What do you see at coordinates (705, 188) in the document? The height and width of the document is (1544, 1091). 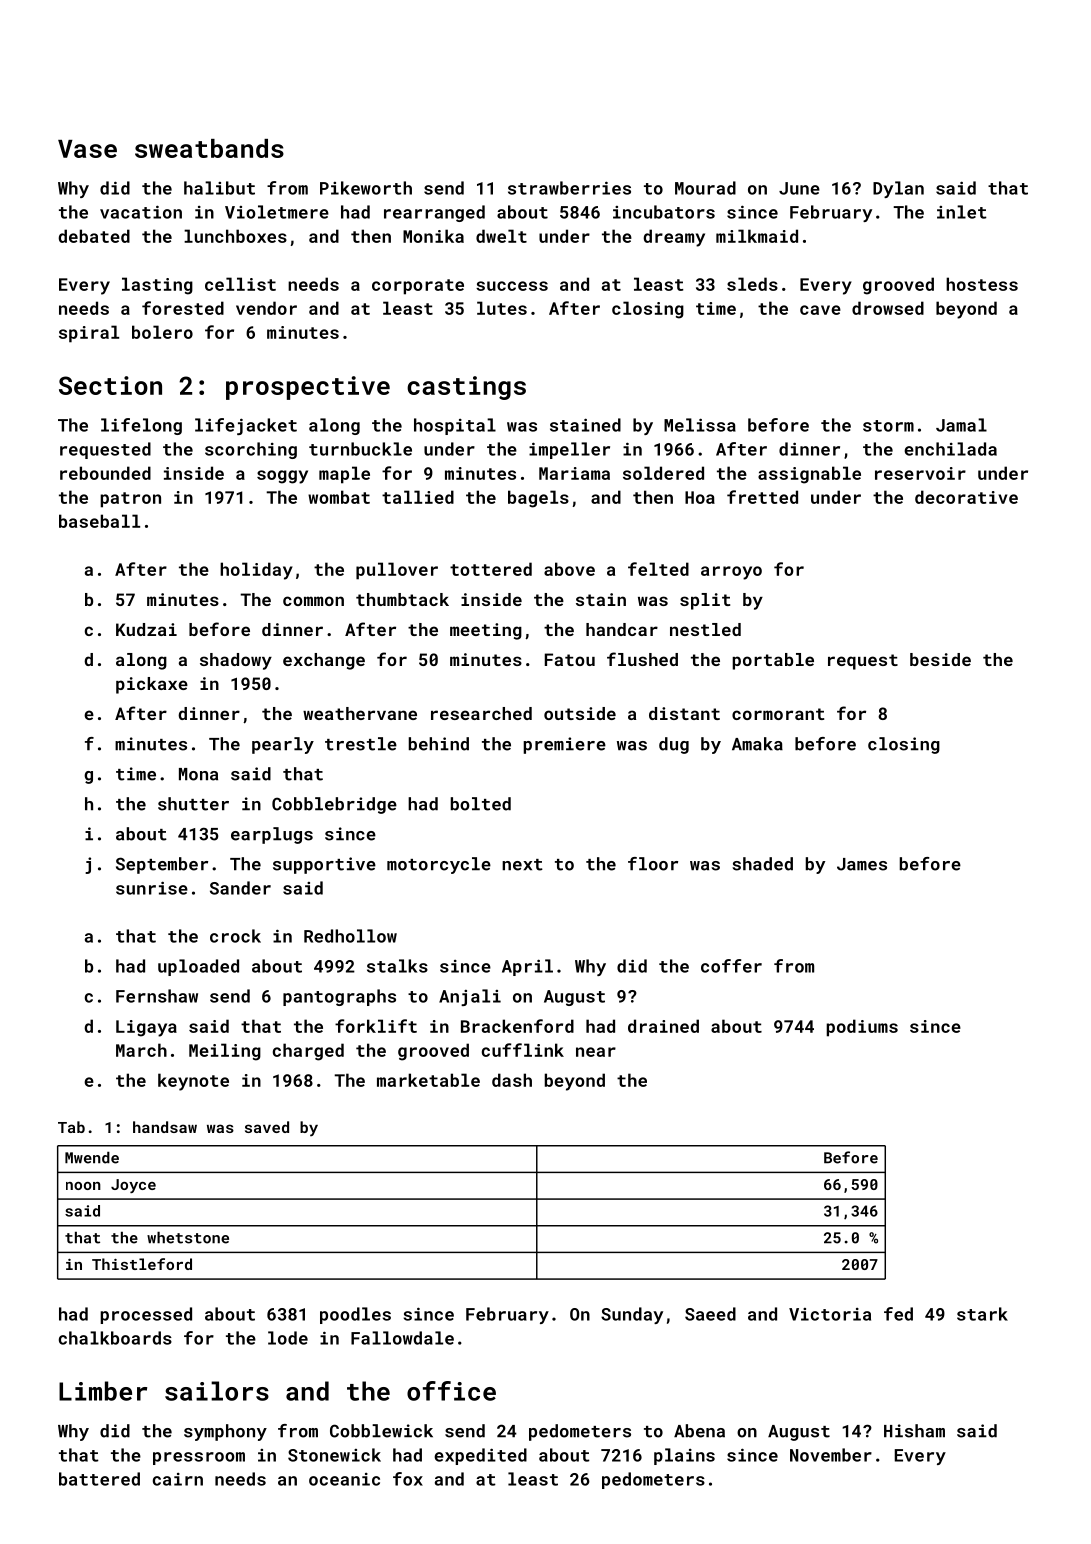 I see `Mourad` at bounding box center [705, 188].
